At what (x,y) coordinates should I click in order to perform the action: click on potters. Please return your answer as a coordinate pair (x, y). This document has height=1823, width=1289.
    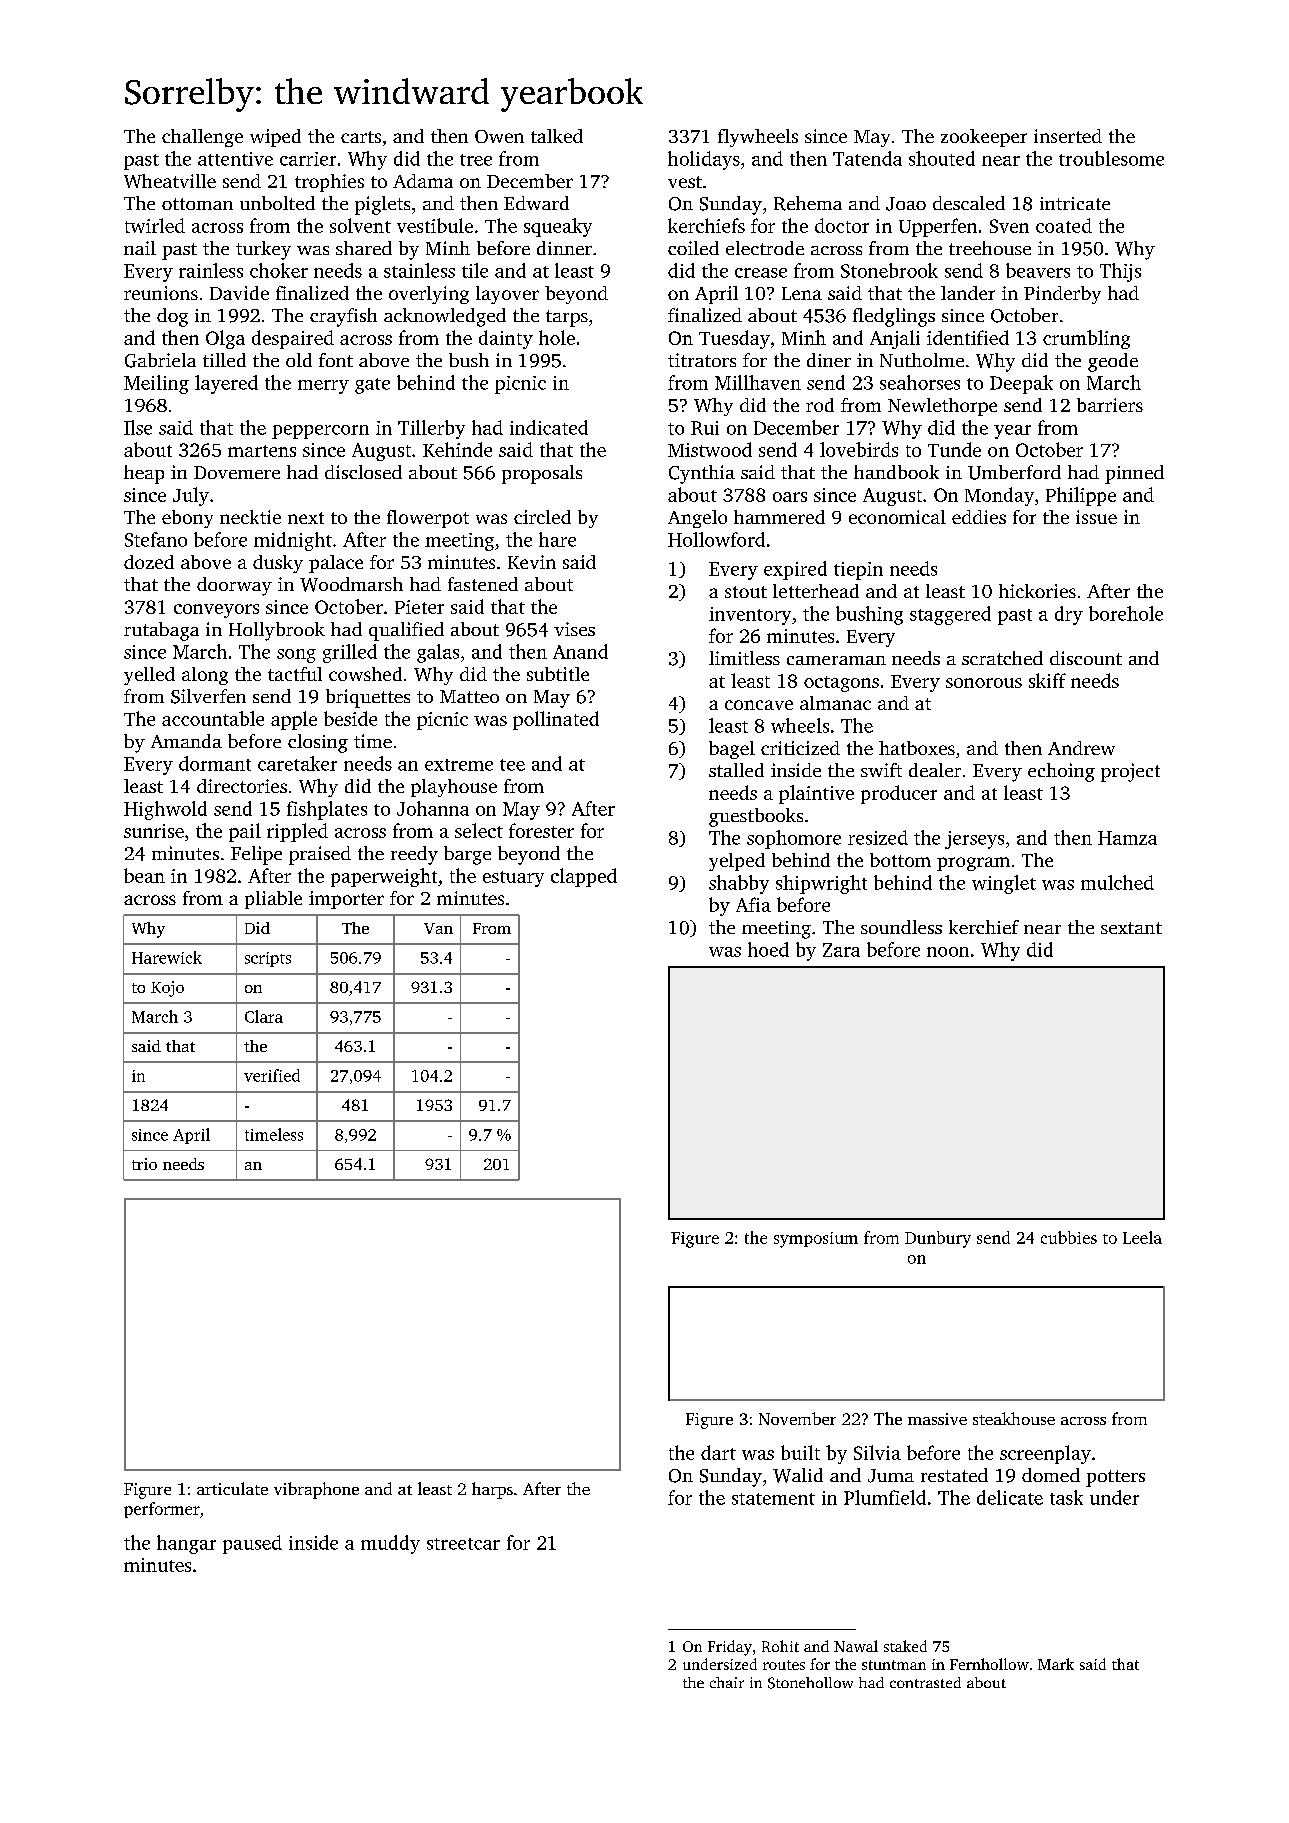
    Looking at the image, I should click on (1115, 1478).
